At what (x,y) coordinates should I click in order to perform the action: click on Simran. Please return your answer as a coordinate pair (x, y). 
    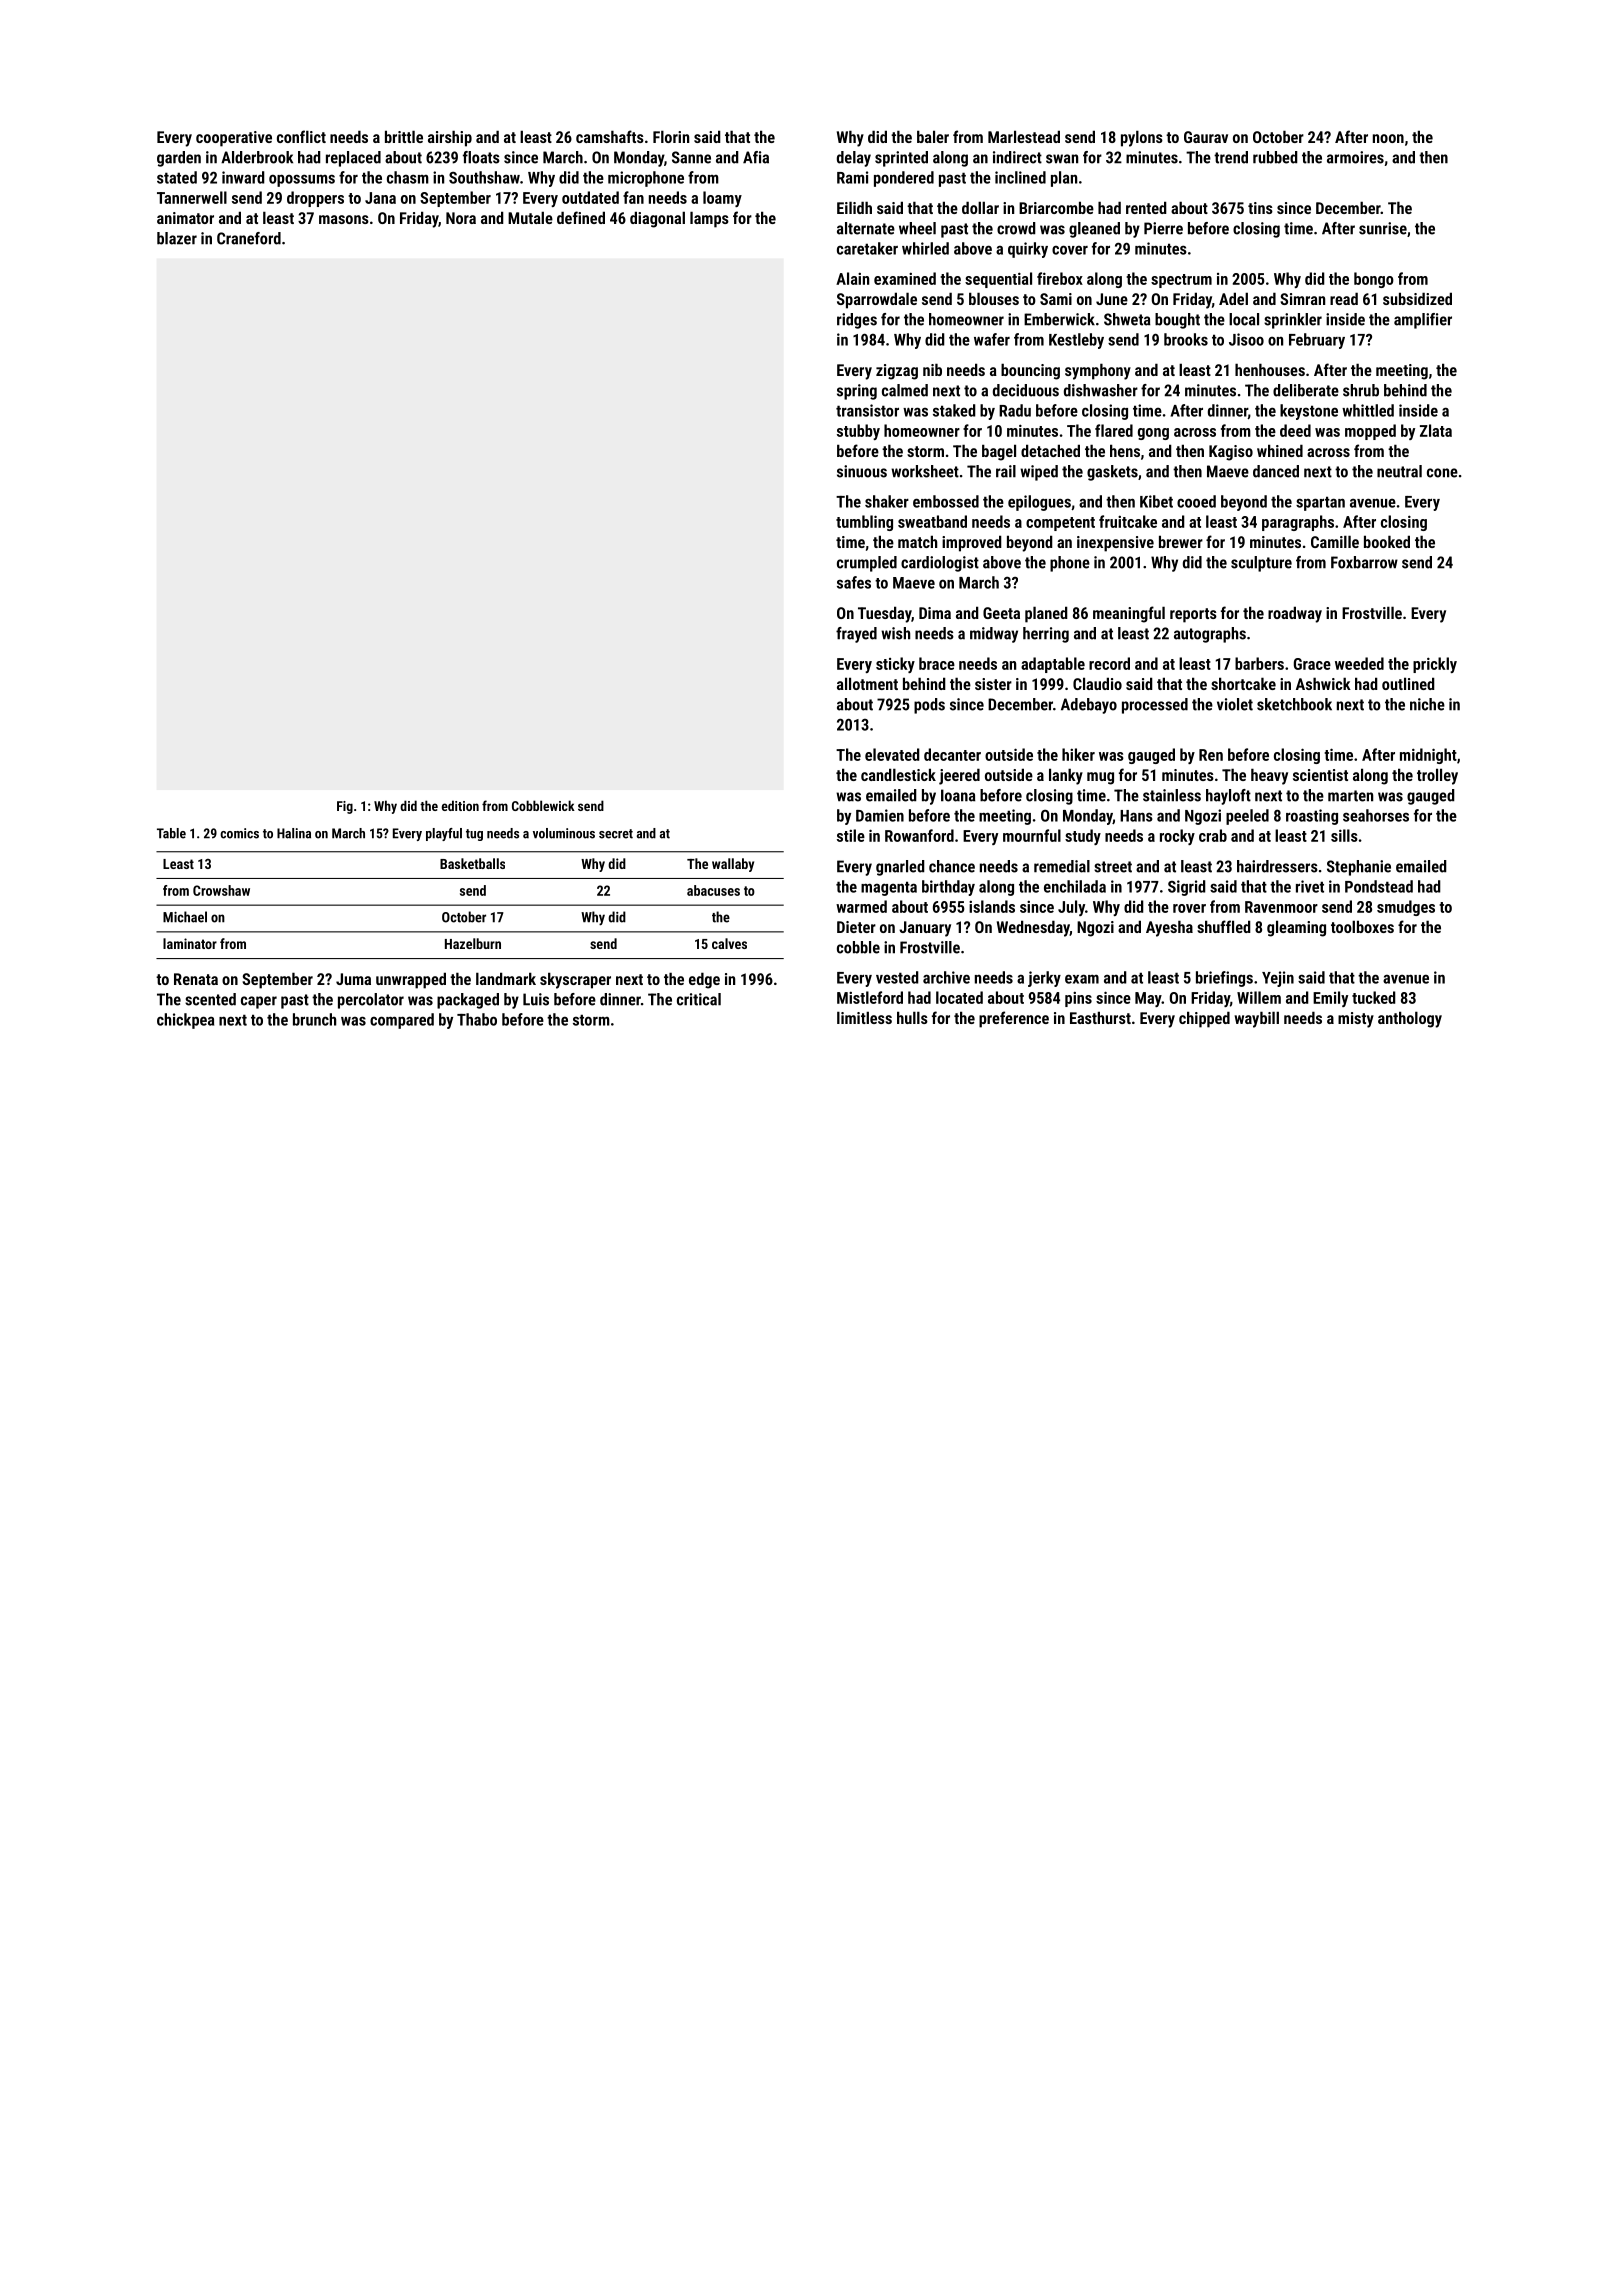
    Looking at the image, I should click on (1302, 299).
